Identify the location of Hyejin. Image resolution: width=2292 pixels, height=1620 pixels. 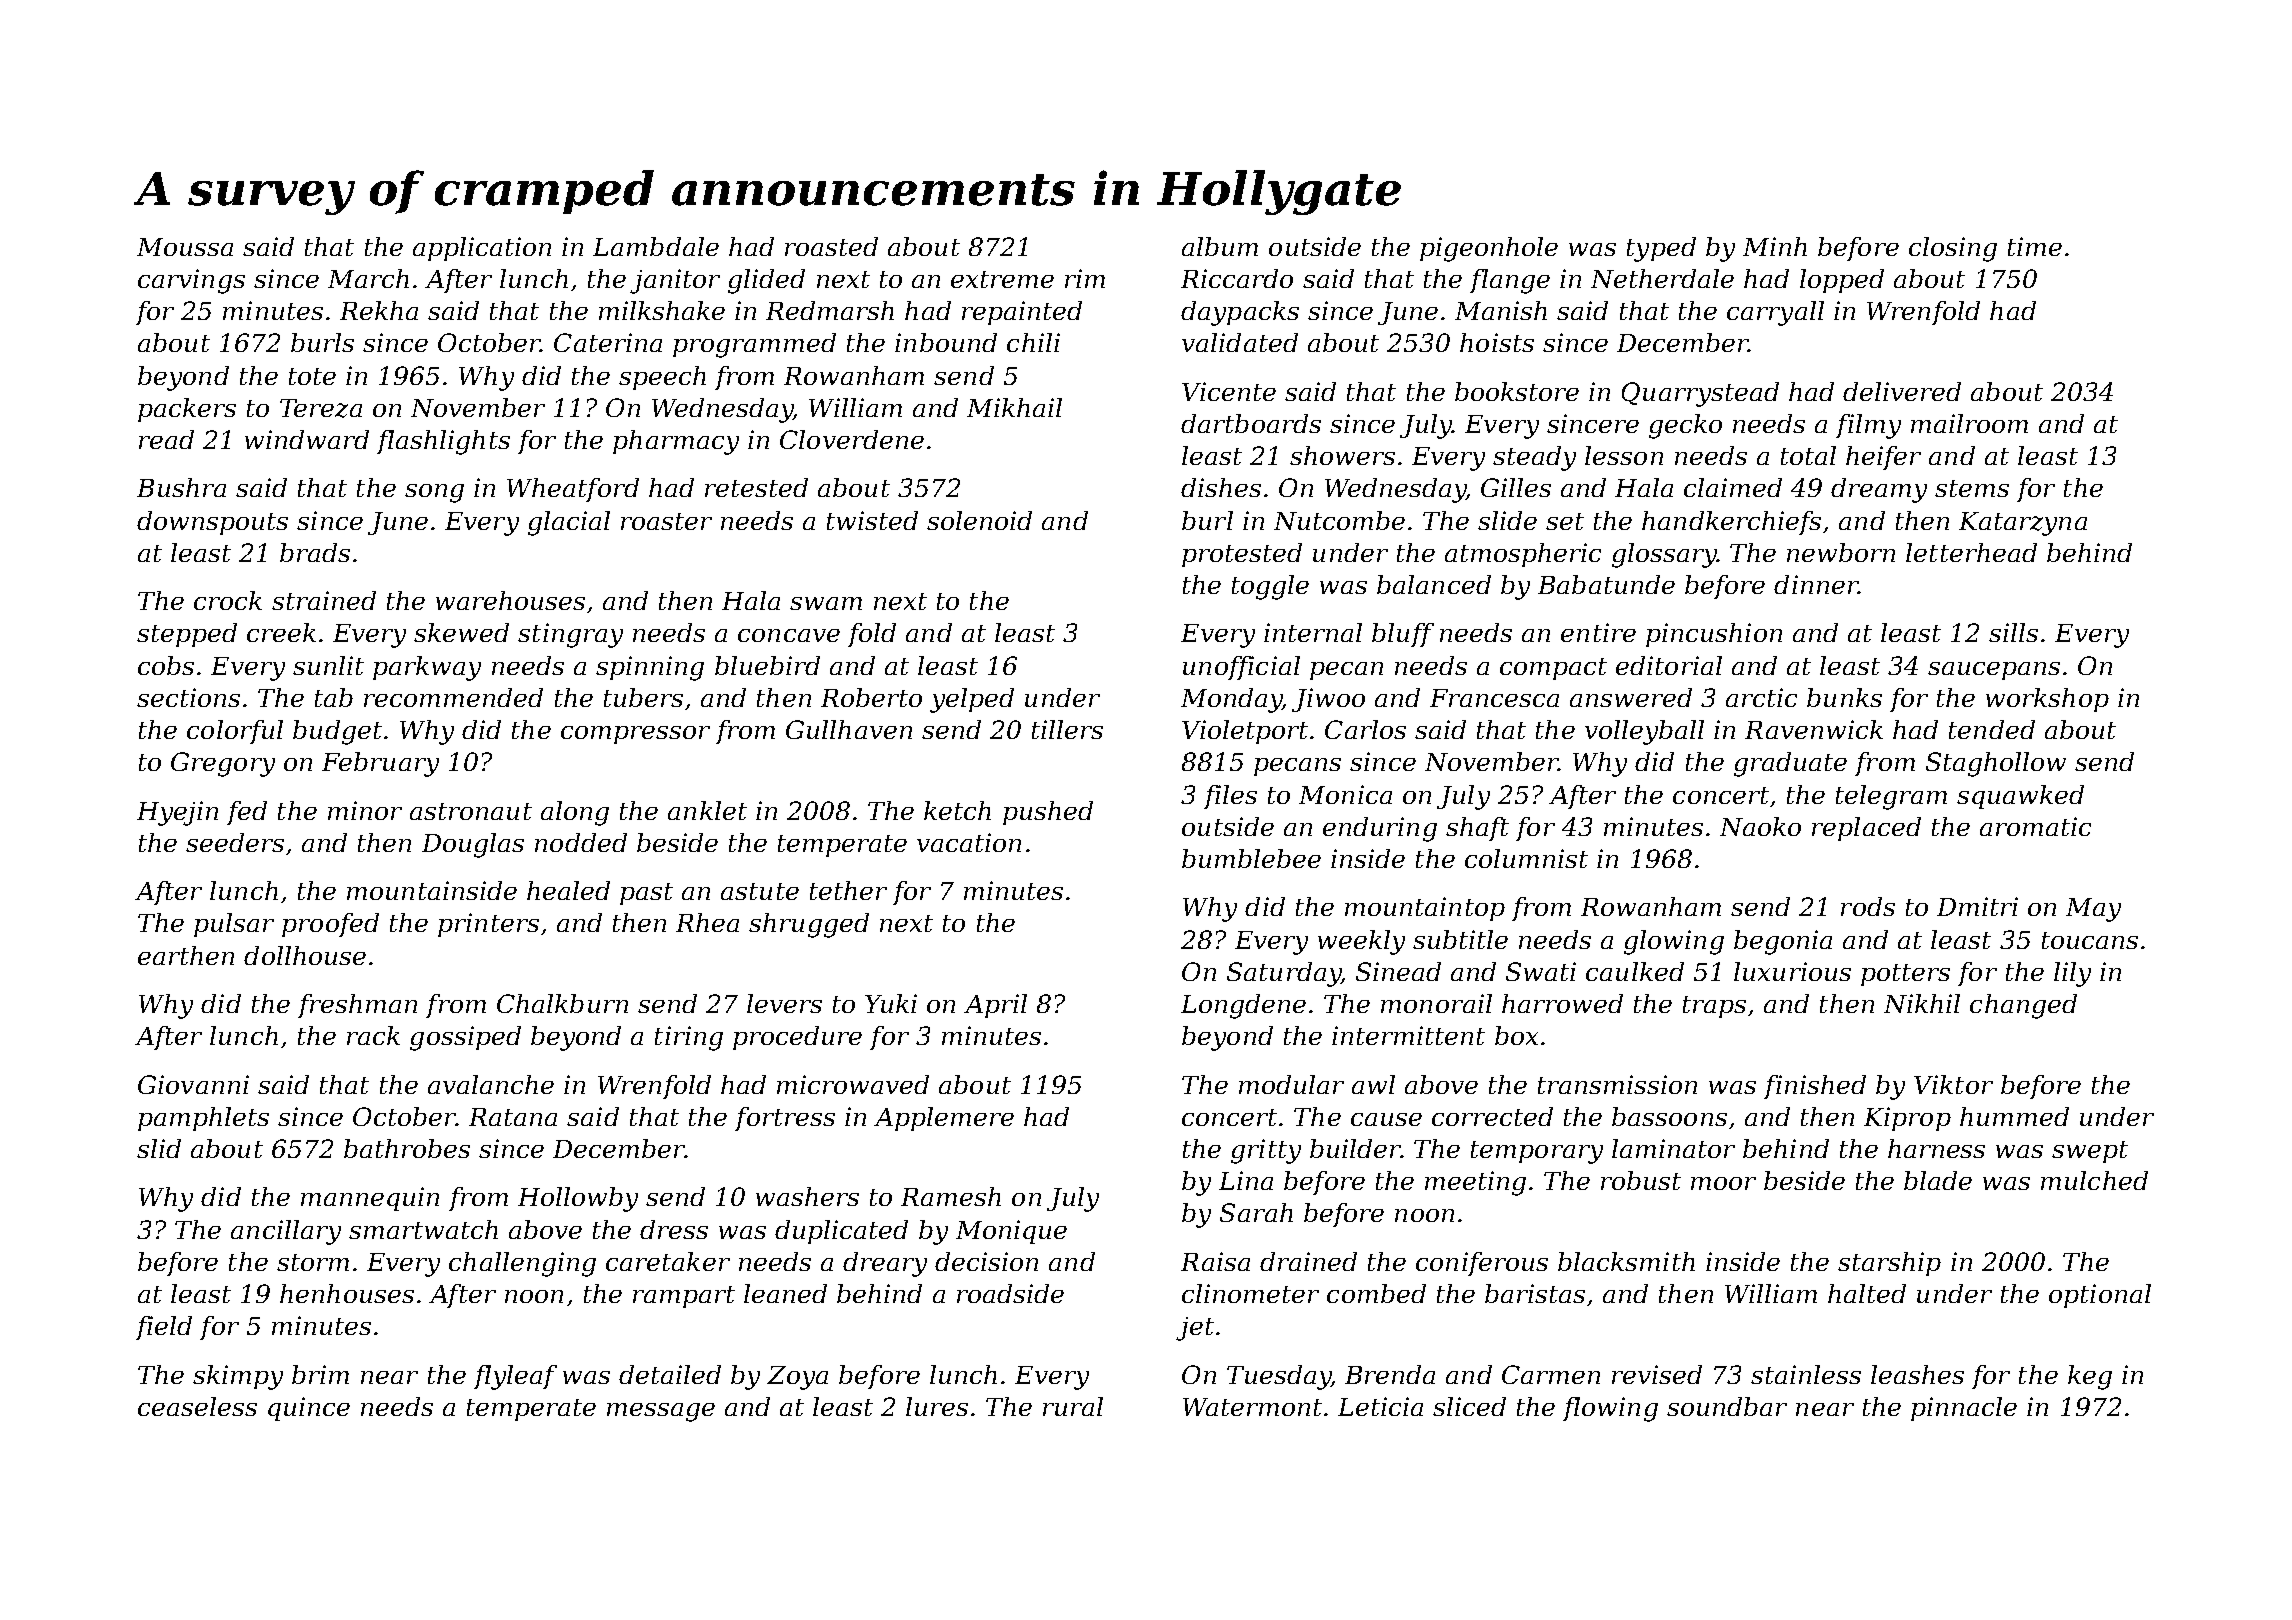
(177, 813).
